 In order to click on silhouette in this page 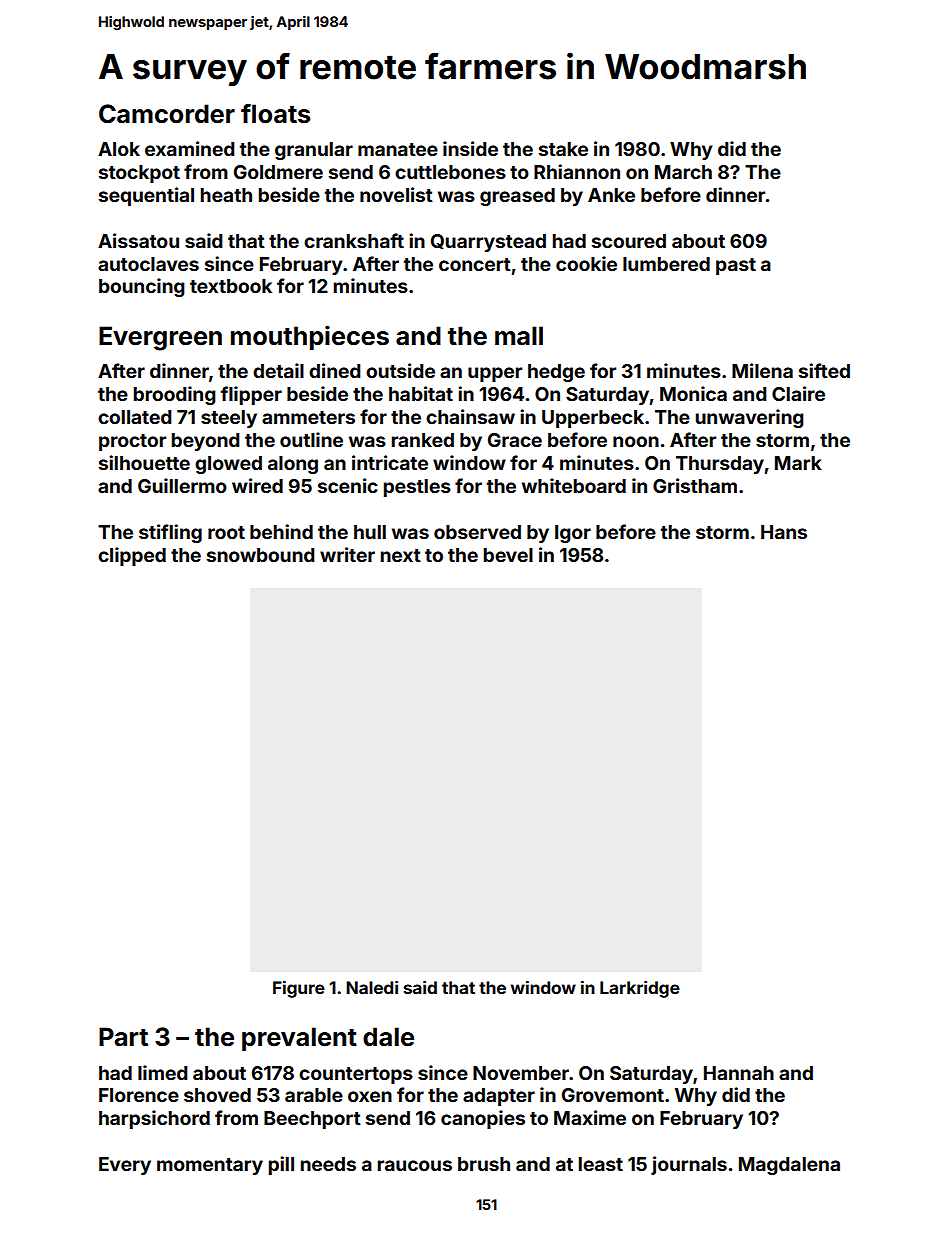, I will do `click(144, 462)`.
